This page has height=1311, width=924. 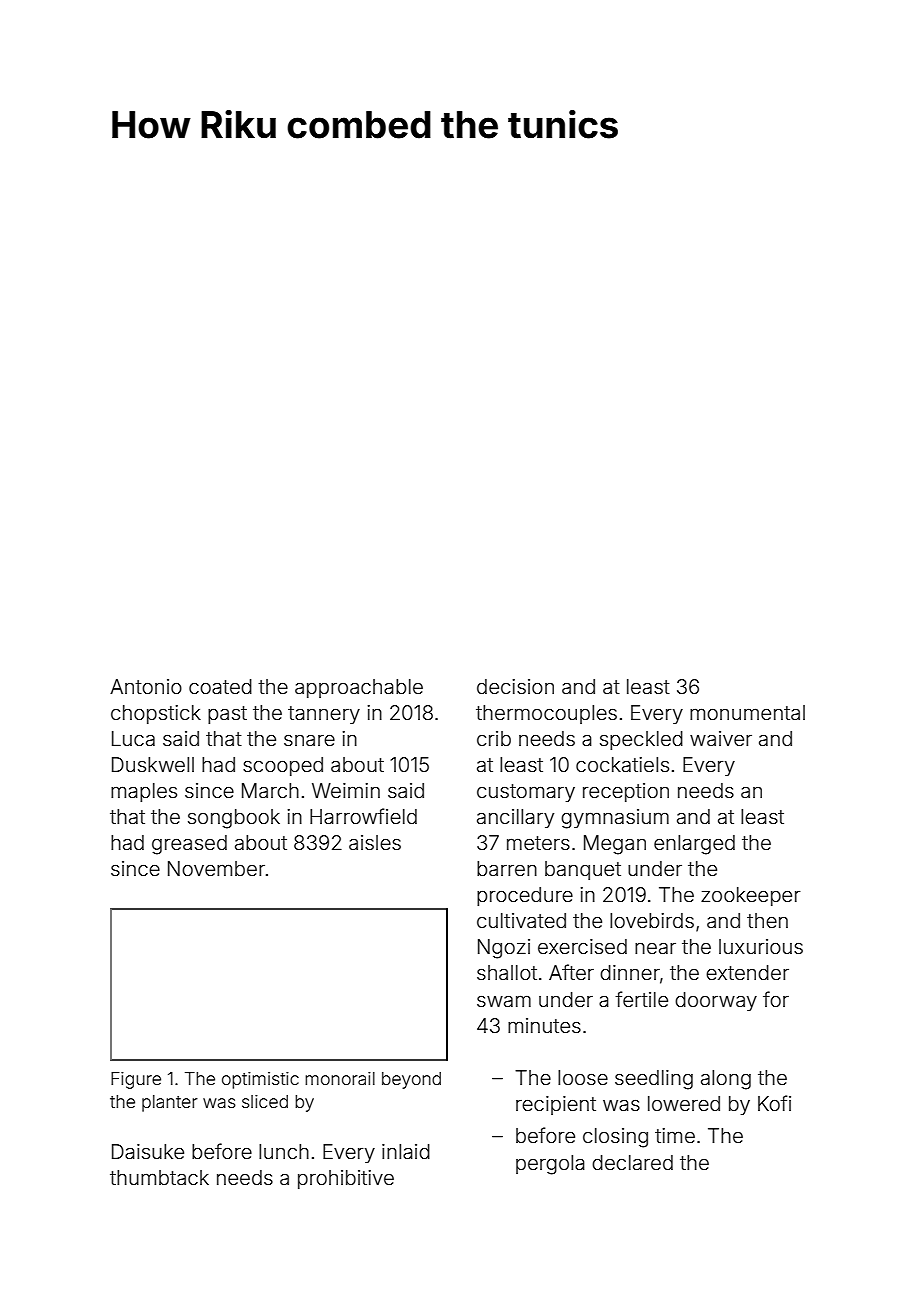 I want to click on decision, so click(x=515, y=686).
